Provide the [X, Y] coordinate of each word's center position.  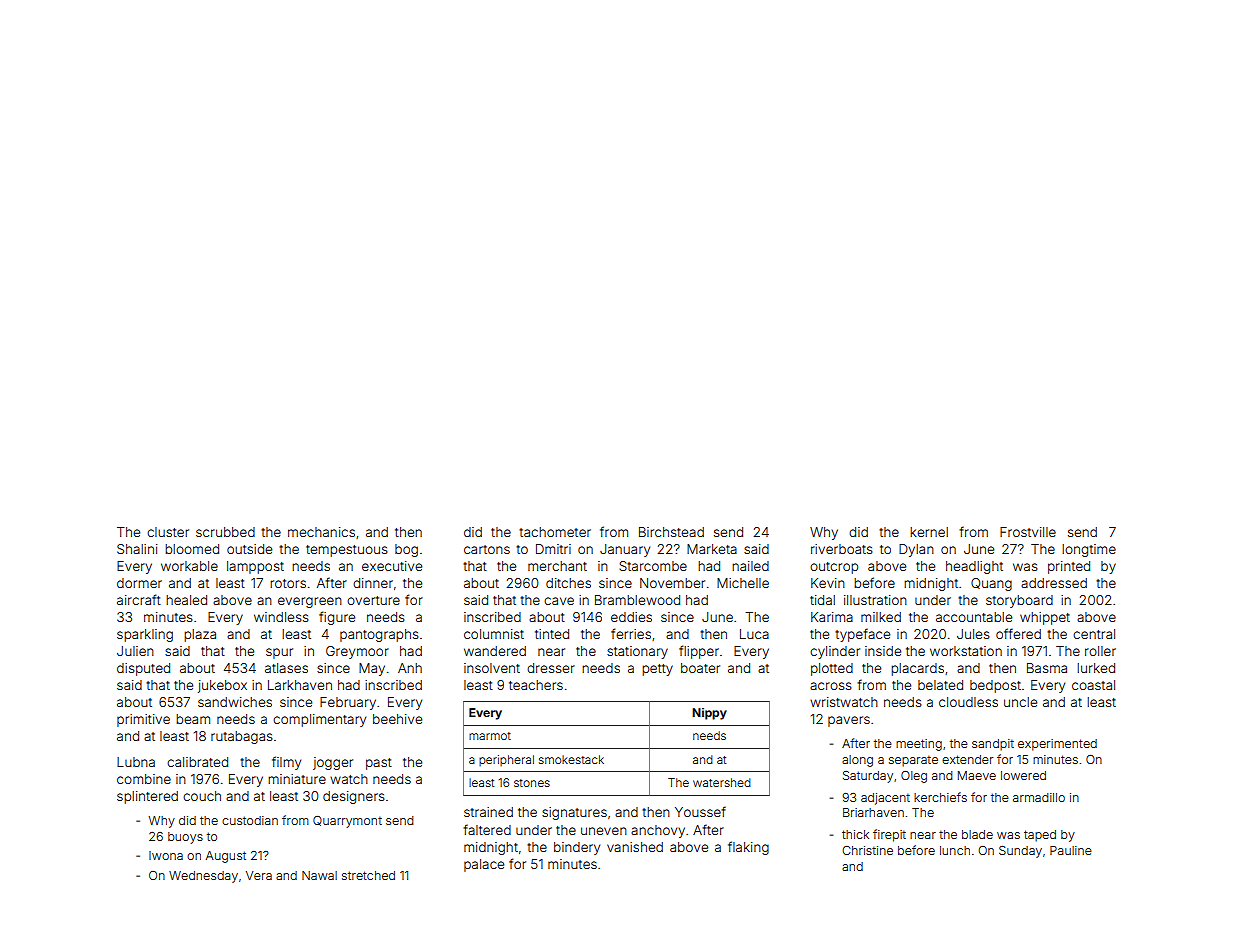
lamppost [255, 567]
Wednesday [203, 877]
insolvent [492, 668]
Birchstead [671, 532]
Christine [867, 850]
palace [484, 865]
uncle [1020, 702]
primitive [143, 720]
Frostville [1028, 532]
